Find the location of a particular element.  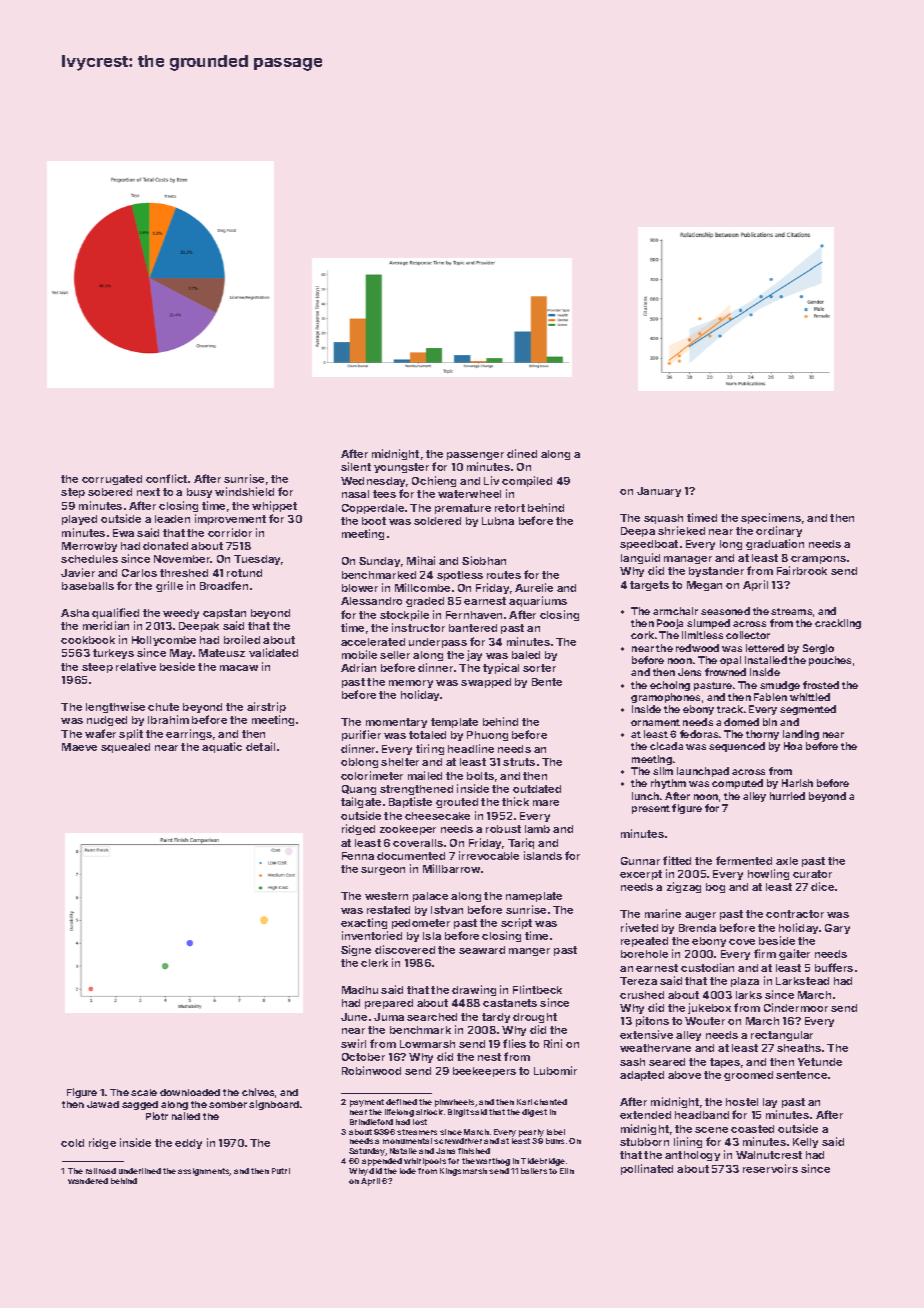

typical is located at coordinates (501, 668).
